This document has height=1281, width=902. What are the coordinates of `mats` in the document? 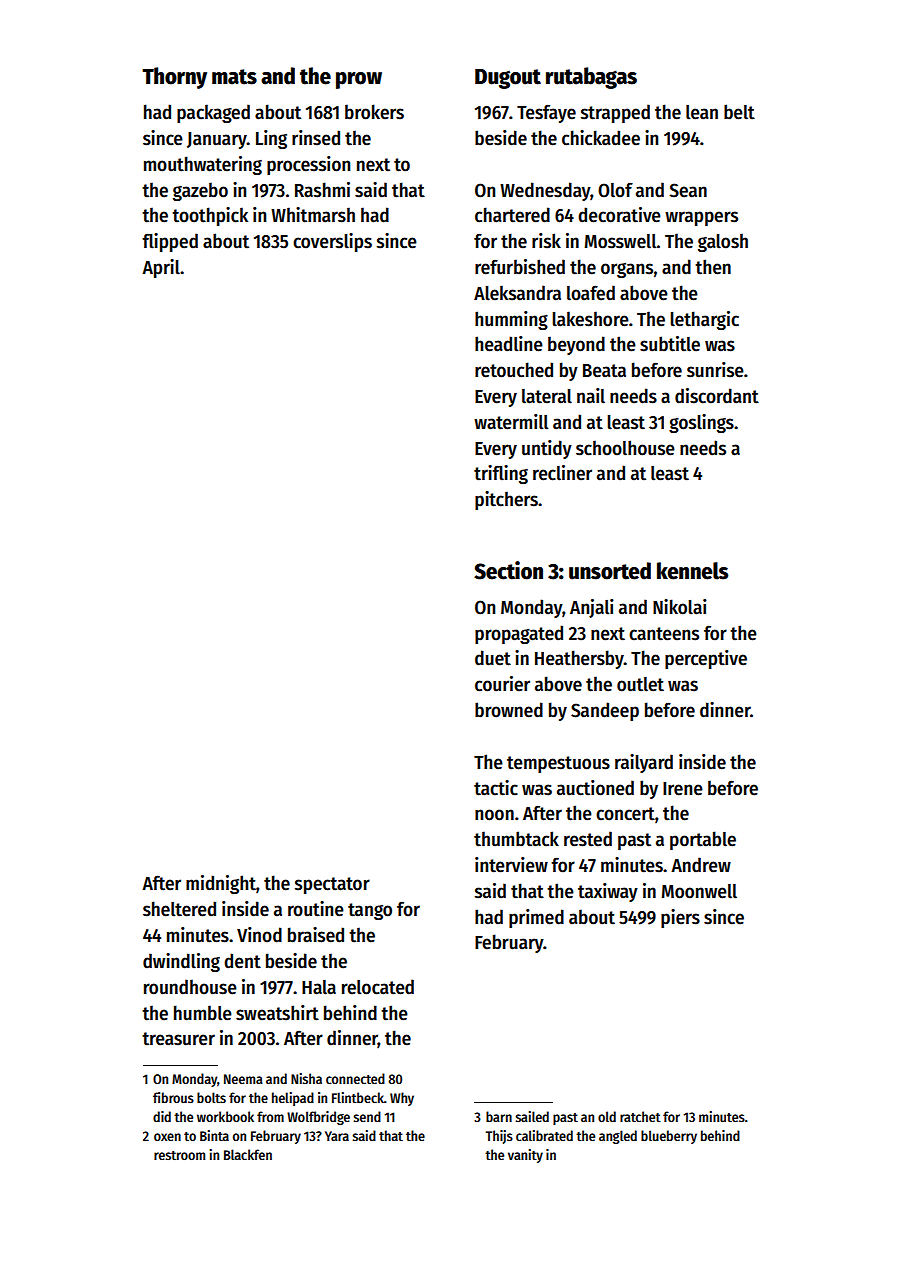 It's located at (234, 77).
